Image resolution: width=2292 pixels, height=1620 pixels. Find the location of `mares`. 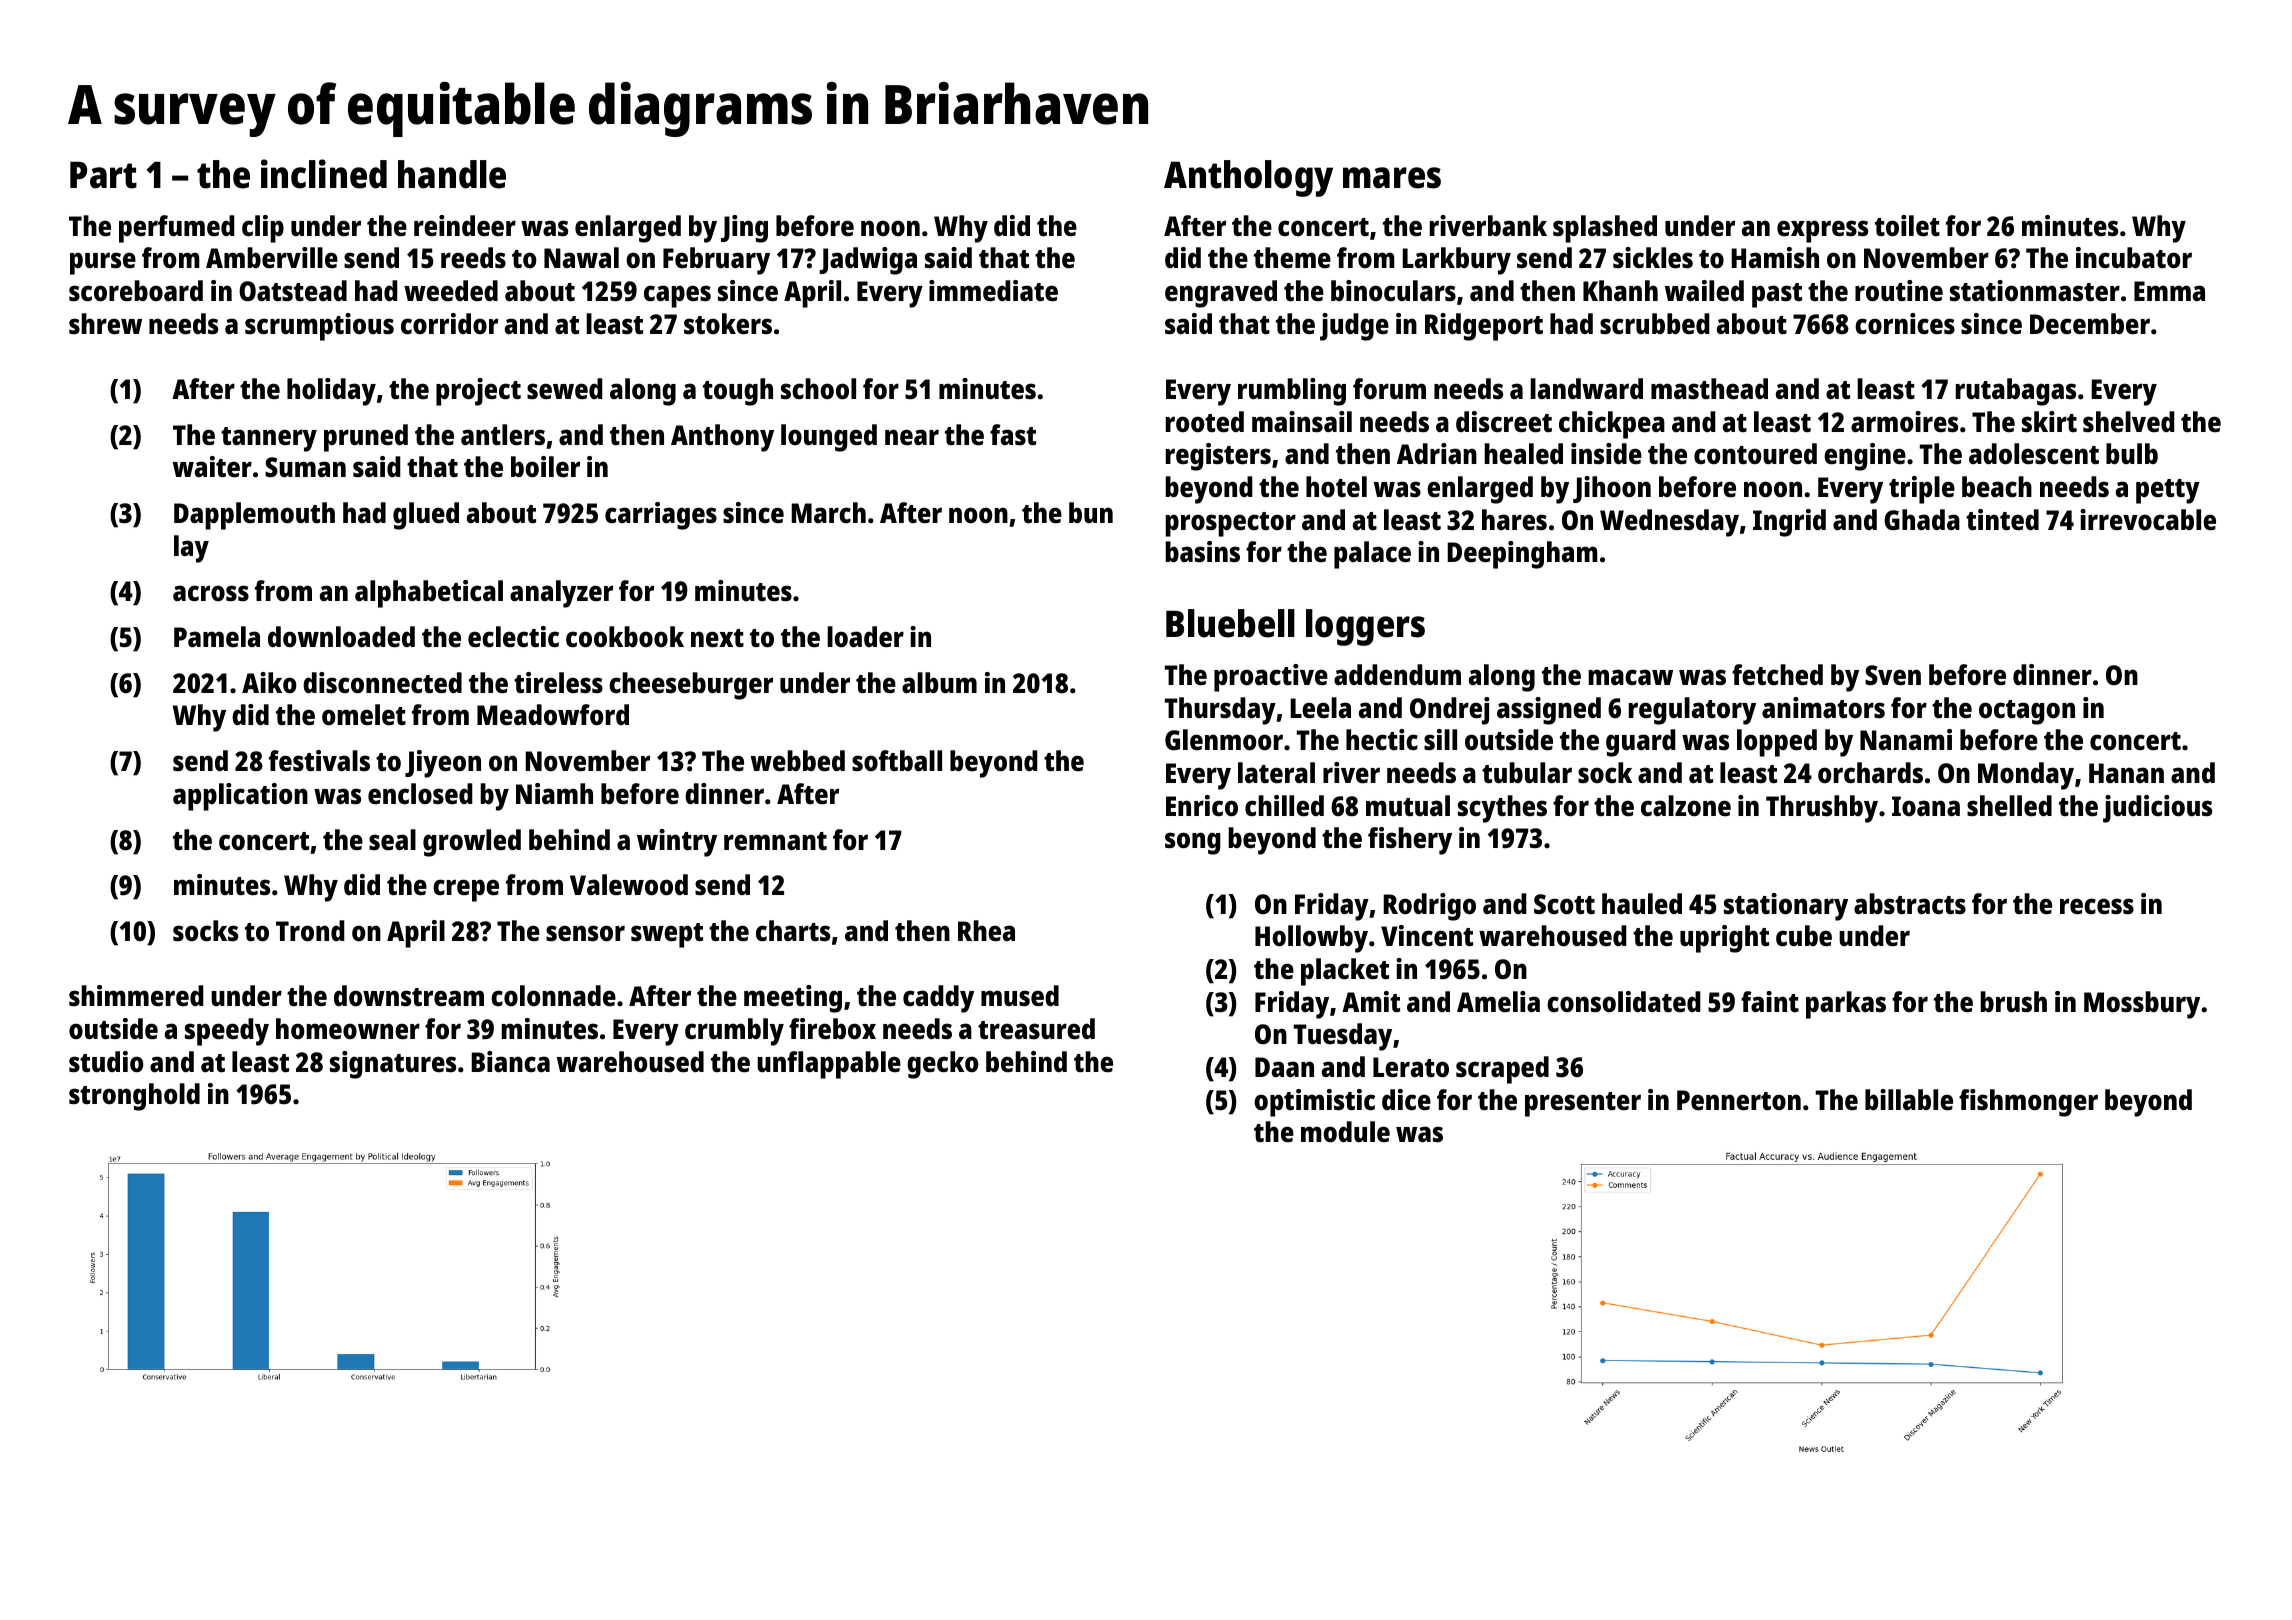

mares is located at coordinates (1392, 178).
